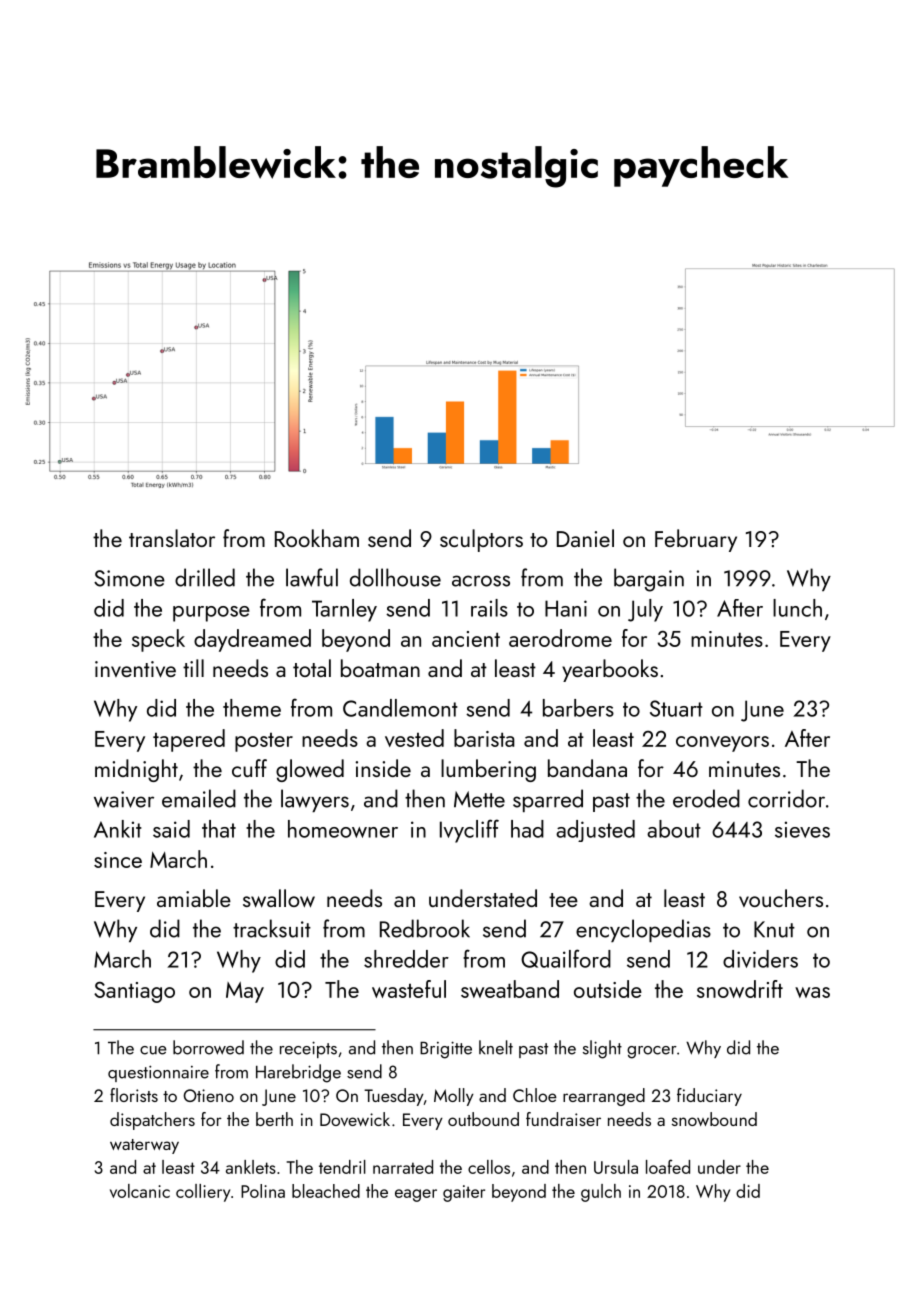 The width and height of the page is (924, 1311). Describe the element at coordinates (446, 1050) in the page. I see `Brigitte` at that location.
